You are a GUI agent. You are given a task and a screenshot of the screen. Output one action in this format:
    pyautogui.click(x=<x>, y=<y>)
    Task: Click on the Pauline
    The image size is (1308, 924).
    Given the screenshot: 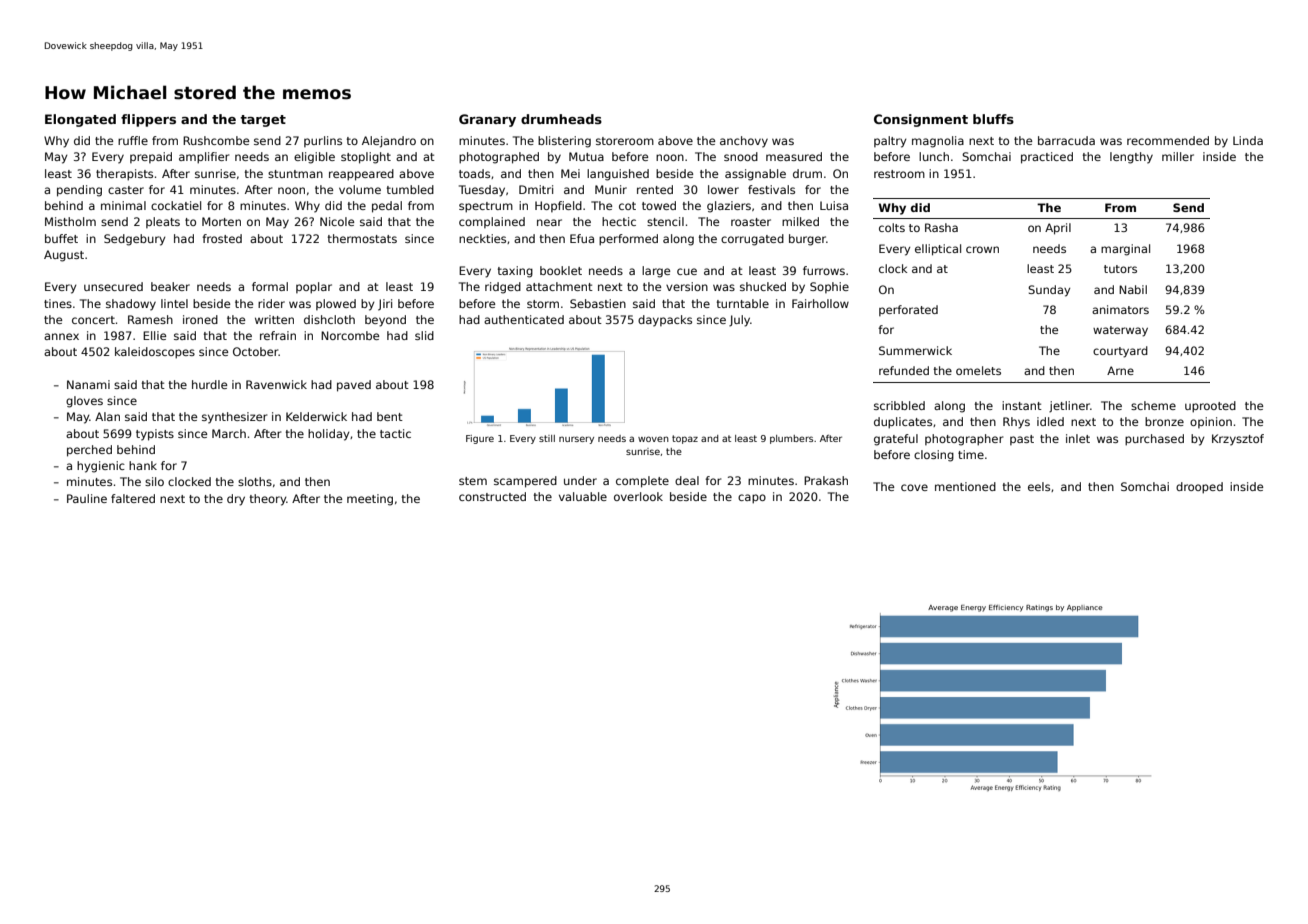 What is the action you would take?
    pyautogui.click(x=87, y=498)
